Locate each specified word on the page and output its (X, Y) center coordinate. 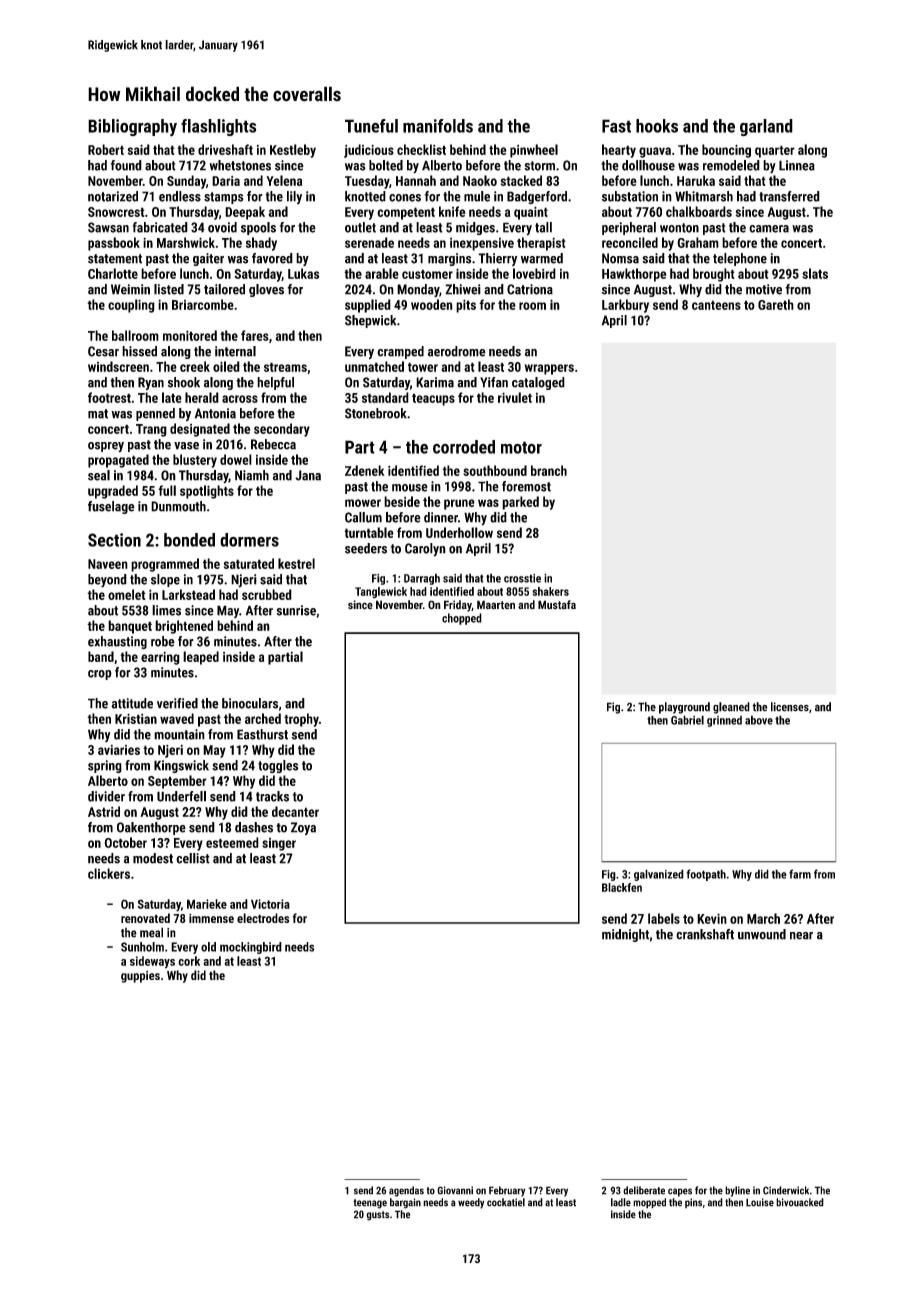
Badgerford (537, 197)
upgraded (113, 492)
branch (549, 470)
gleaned (731, 708)
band (101, 656)
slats (815, 273)
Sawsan (108, 227)
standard (385, 397)
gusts (378, 1216)
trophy (301, 720)
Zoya (303, 828)
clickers (109, 873)
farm (800, 874)
